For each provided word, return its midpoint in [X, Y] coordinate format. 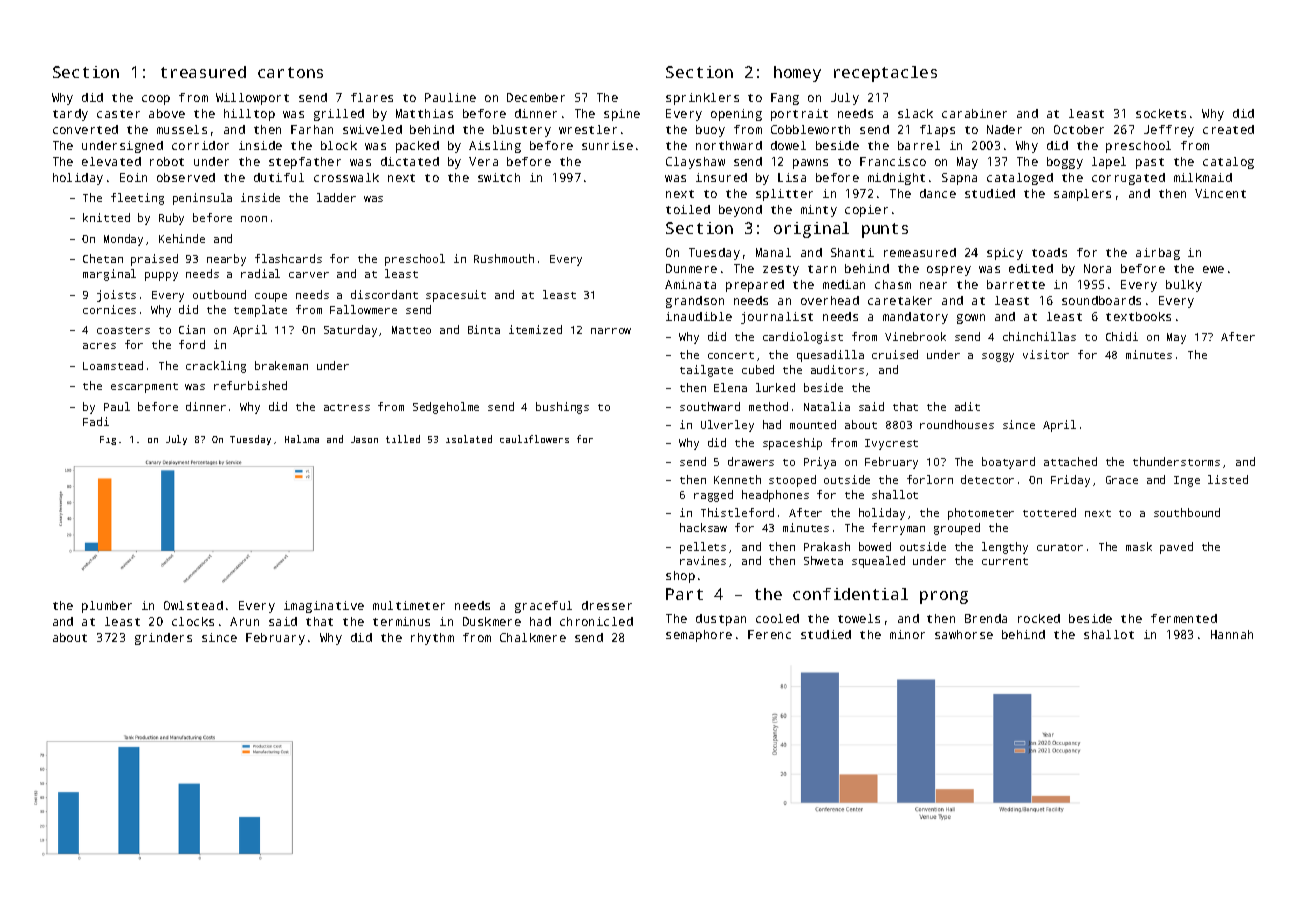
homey [797, 74]
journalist [777, 318]
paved [1176, 548]
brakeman [281, 365]
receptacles [885, 74]
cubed [758, 369]
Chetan [103, 258]
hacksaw [703, 527]
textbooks [1138, 316]
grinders [163, 639]
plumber [107, 607]
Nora [1097, 268]
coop [156, 100]
